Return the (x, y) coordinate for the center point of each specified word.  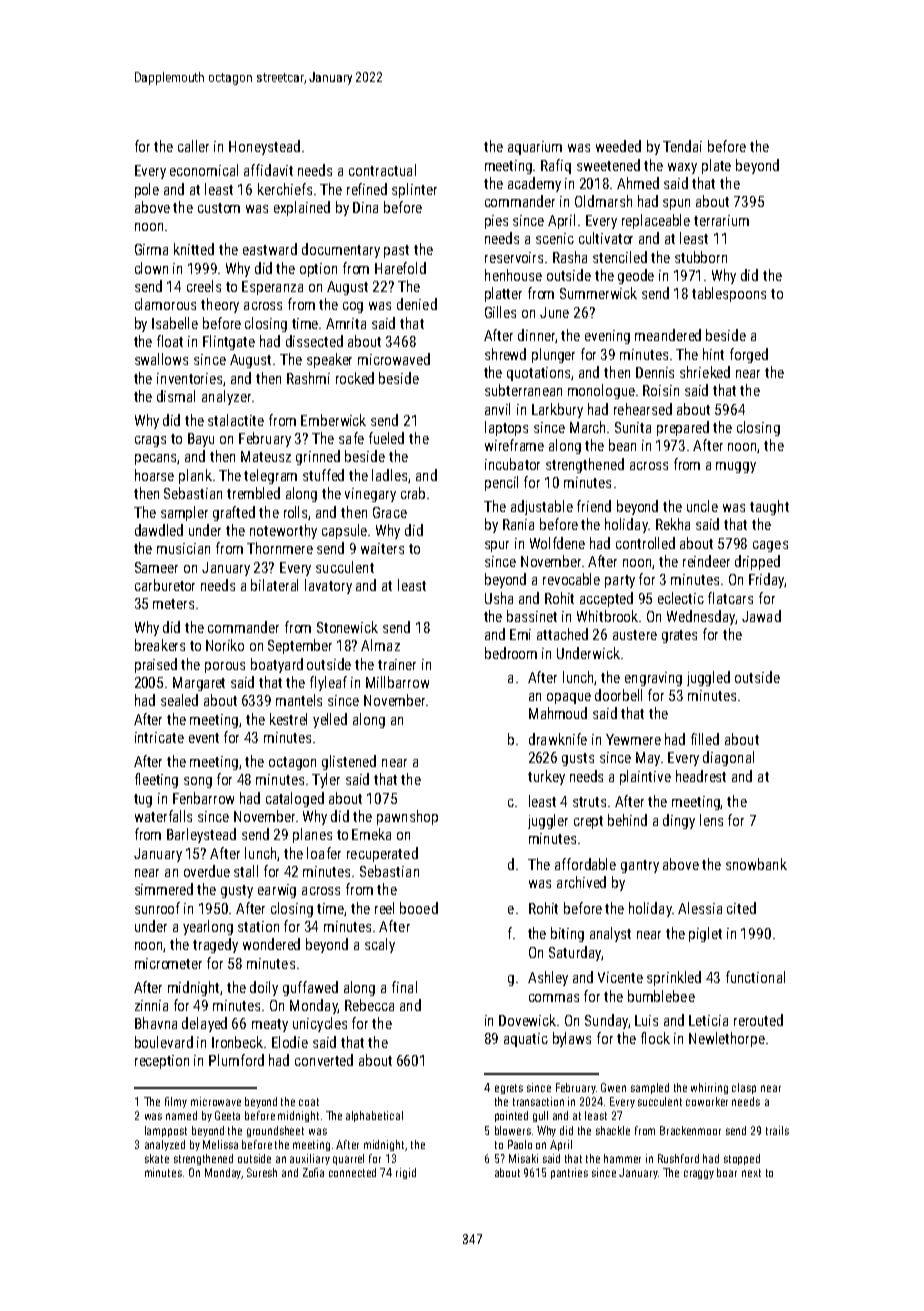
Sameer (156, 567)
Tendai (682, 146)
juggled (708, 678)
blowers (513, 1130)
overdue (207, 871)
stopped (742, 1159)
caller (193, 146)
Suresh (262, 1172)
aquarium (535, 148)
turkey (546, 777)
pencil (501, 483)
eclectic (681, 598)
